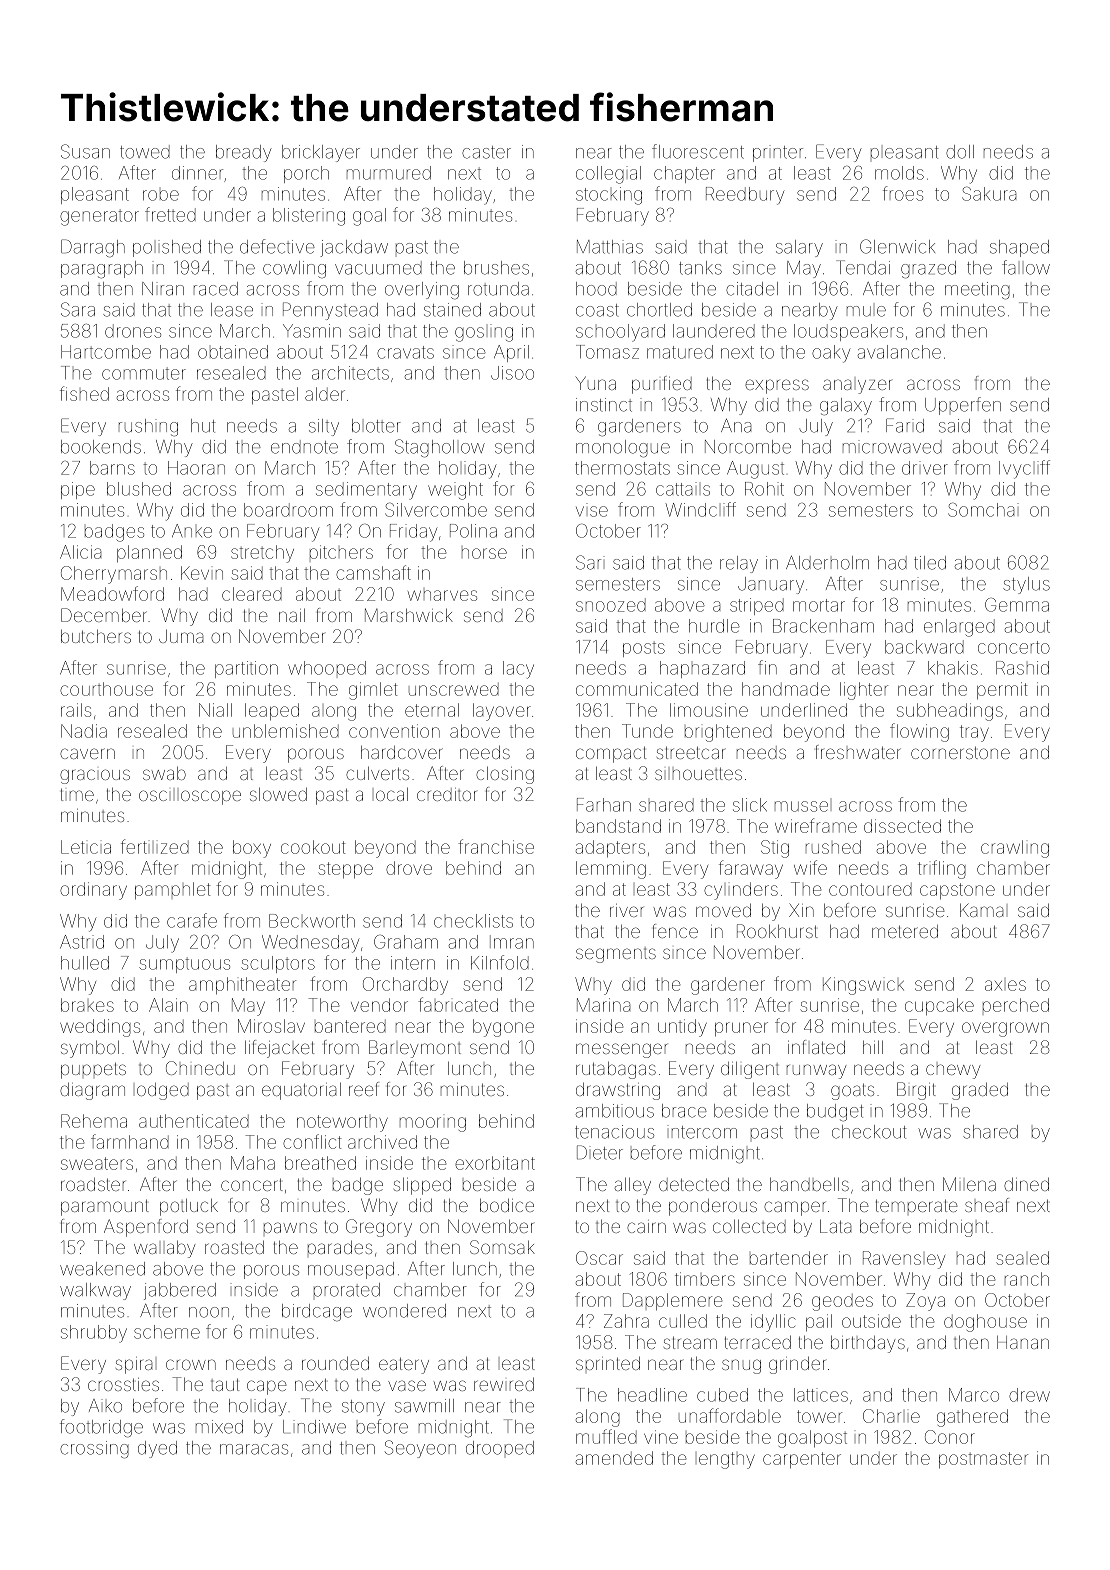 The width and height of the screenshot is (1110, 1570). Describe the element at coordinates (684, 174) in the screenshot. I see `chapter` at that location.
